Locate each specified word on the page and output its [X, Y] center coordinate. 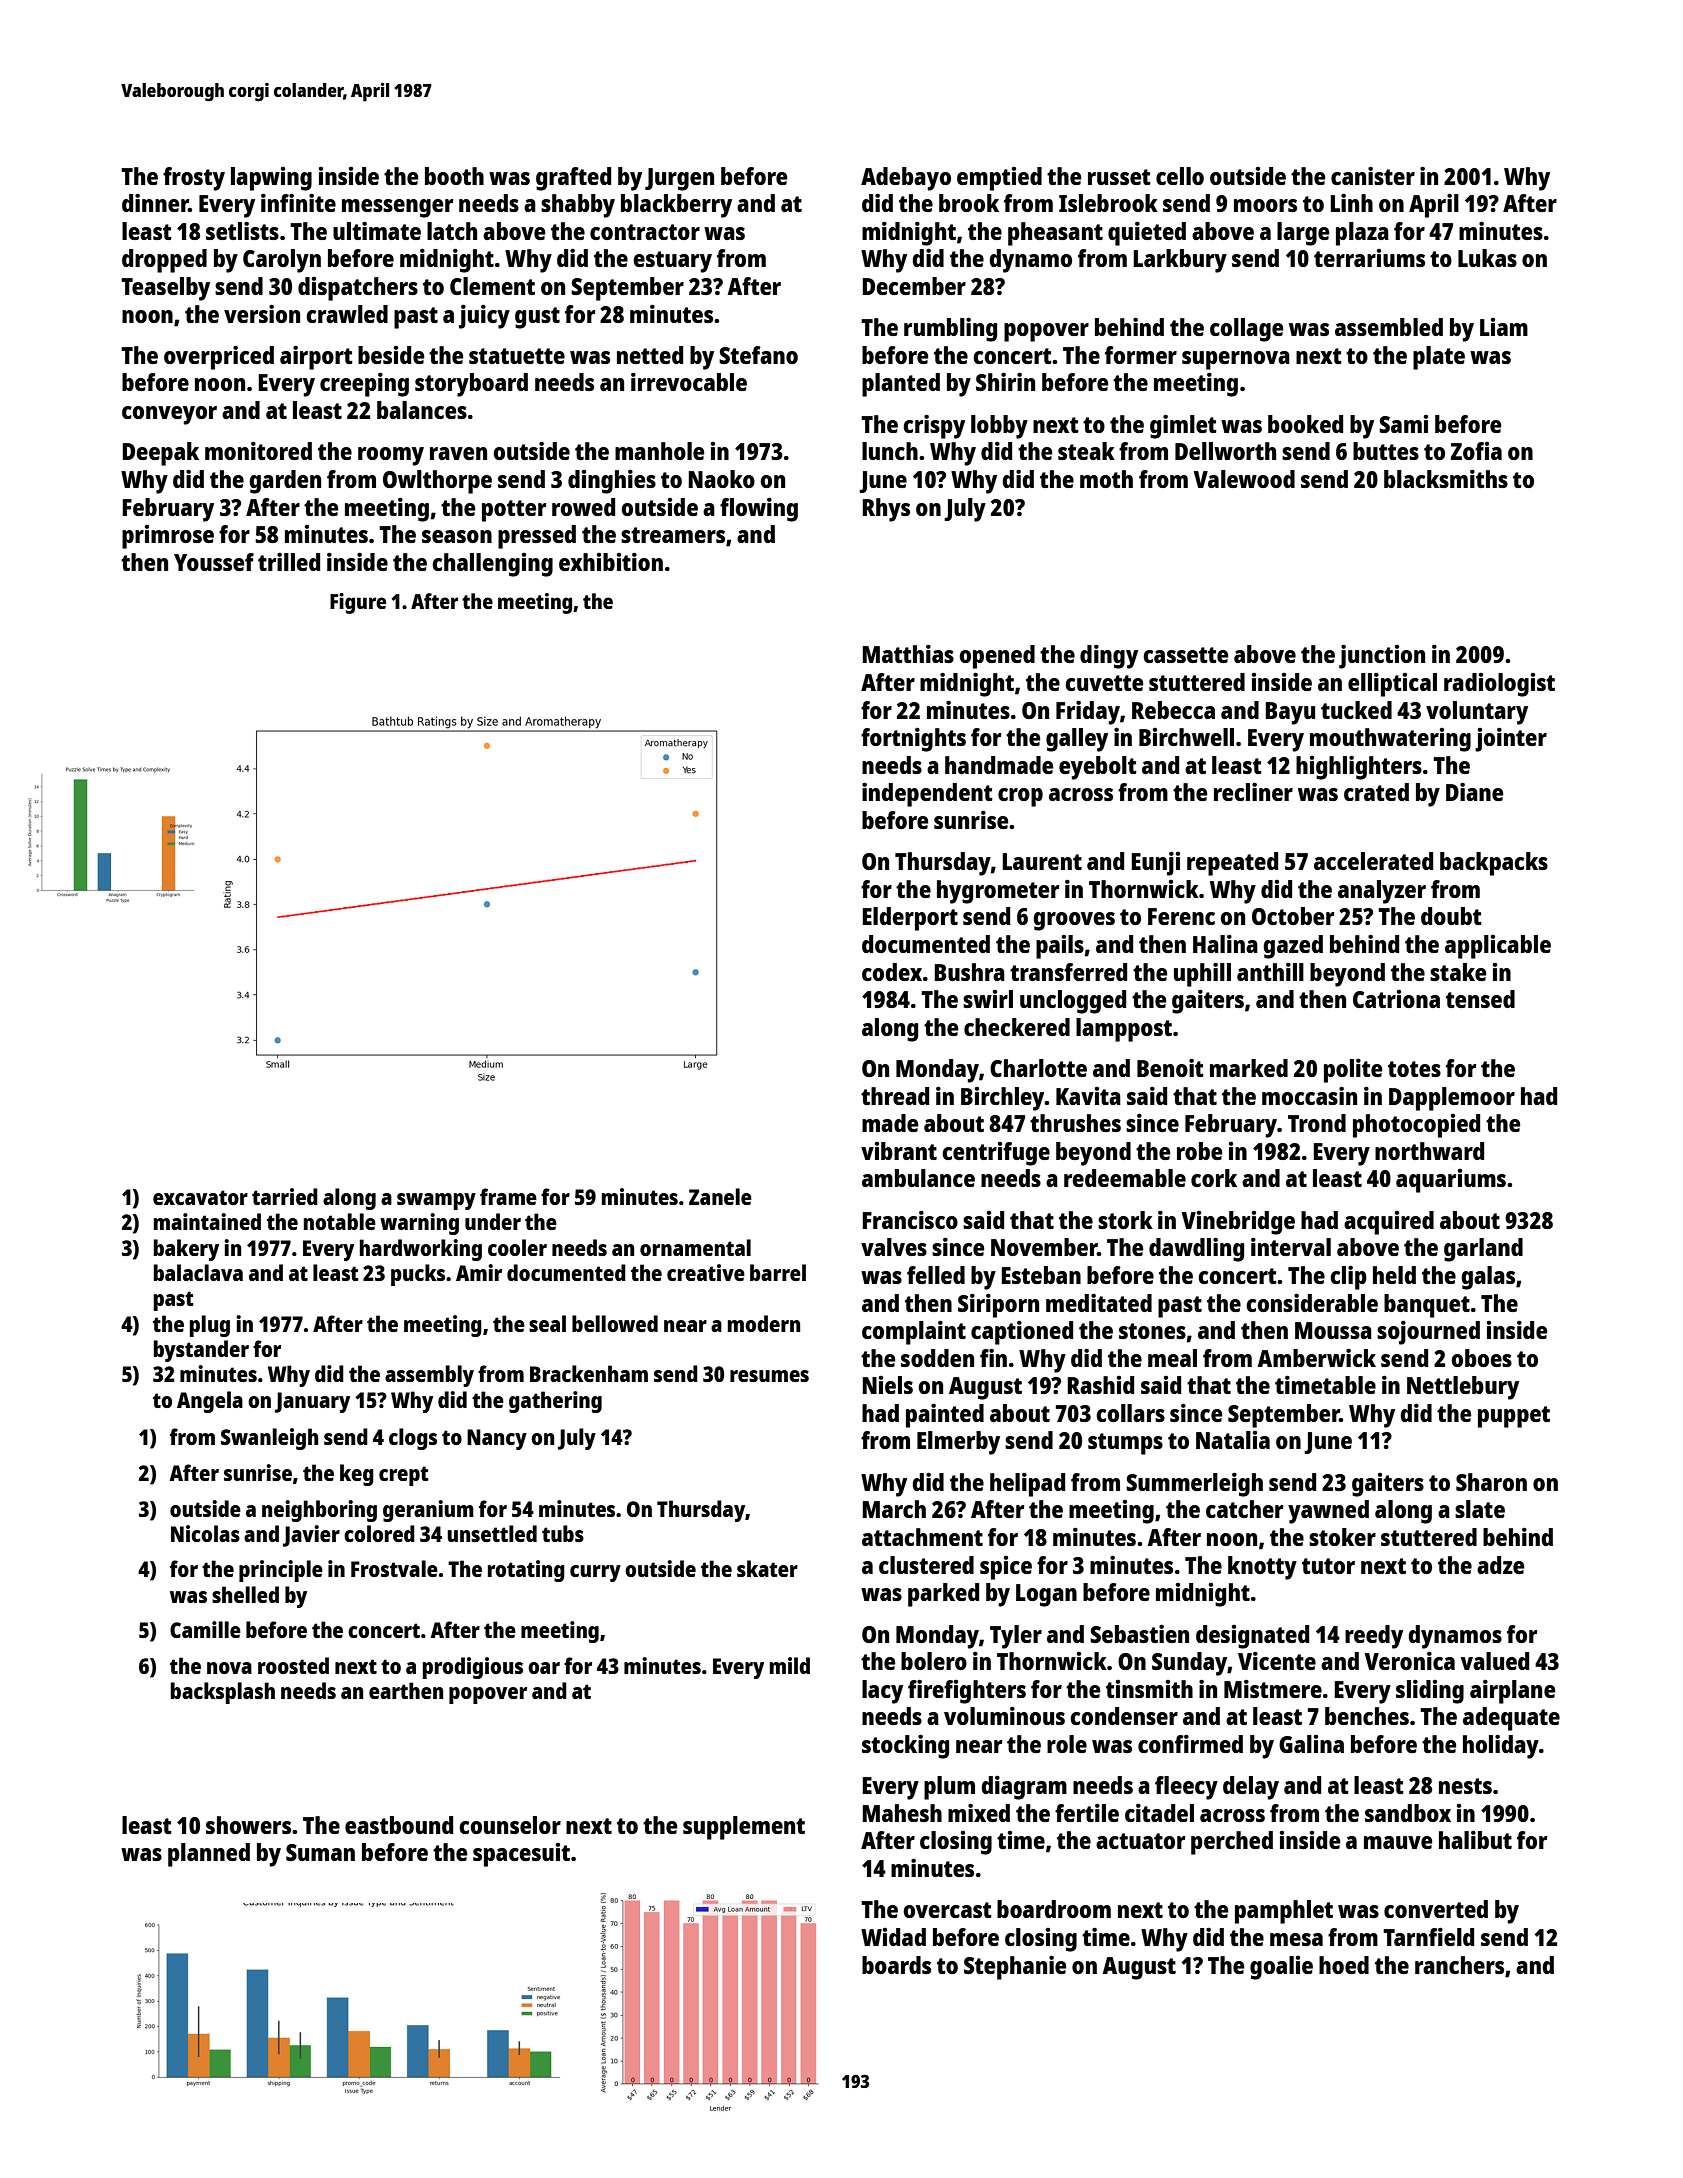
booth [454, 176]
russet [1119, 177]
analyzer [1382, 892]
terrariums [1369, 258]
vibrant [899, 1151]
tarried [285, 1196]
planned [209, 1855]
